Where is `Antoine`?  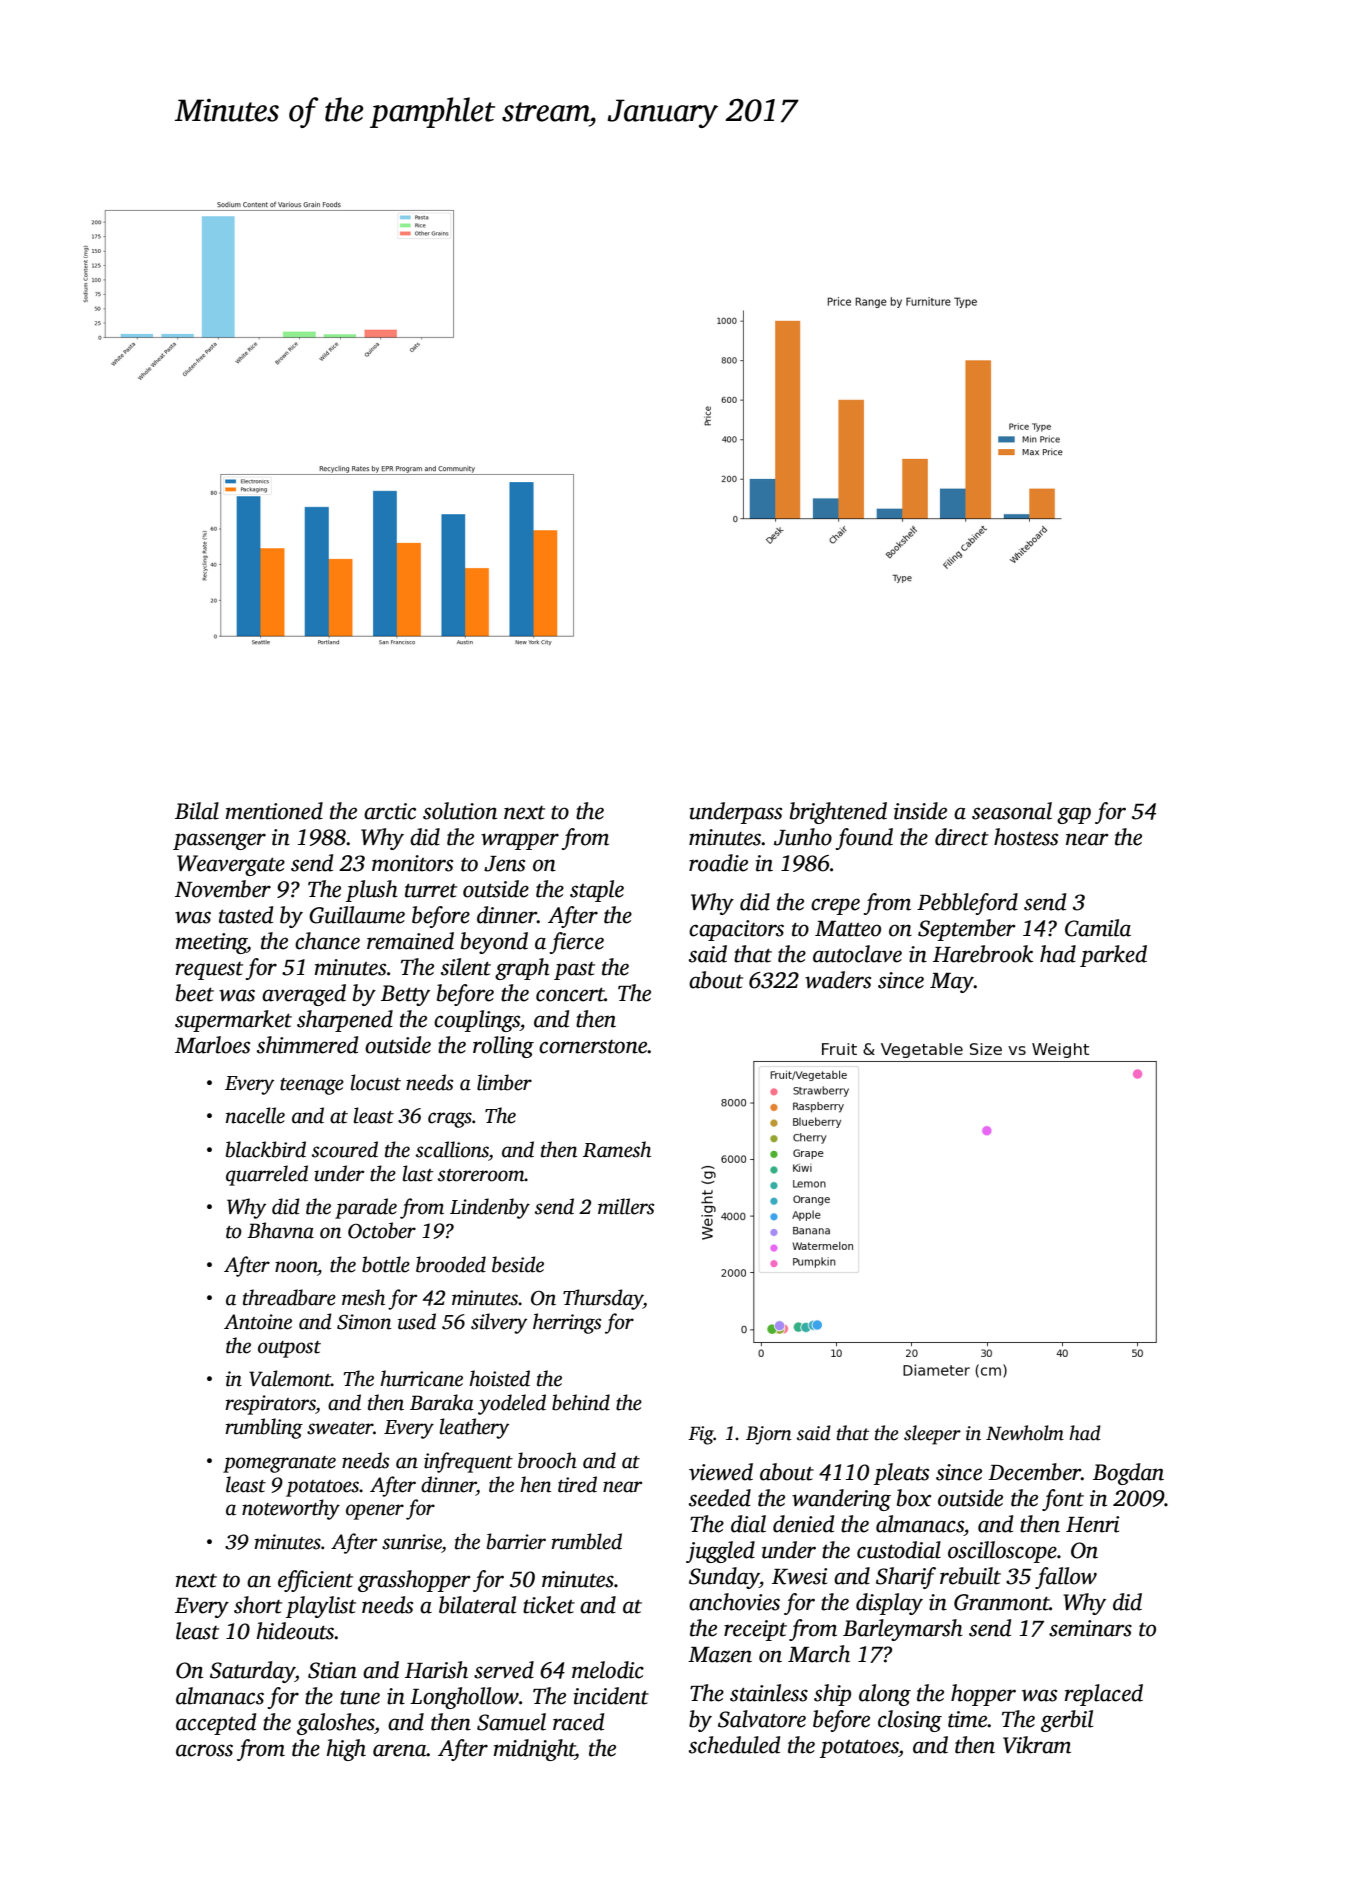
Antoine is located at coordinates (258, 1322).
